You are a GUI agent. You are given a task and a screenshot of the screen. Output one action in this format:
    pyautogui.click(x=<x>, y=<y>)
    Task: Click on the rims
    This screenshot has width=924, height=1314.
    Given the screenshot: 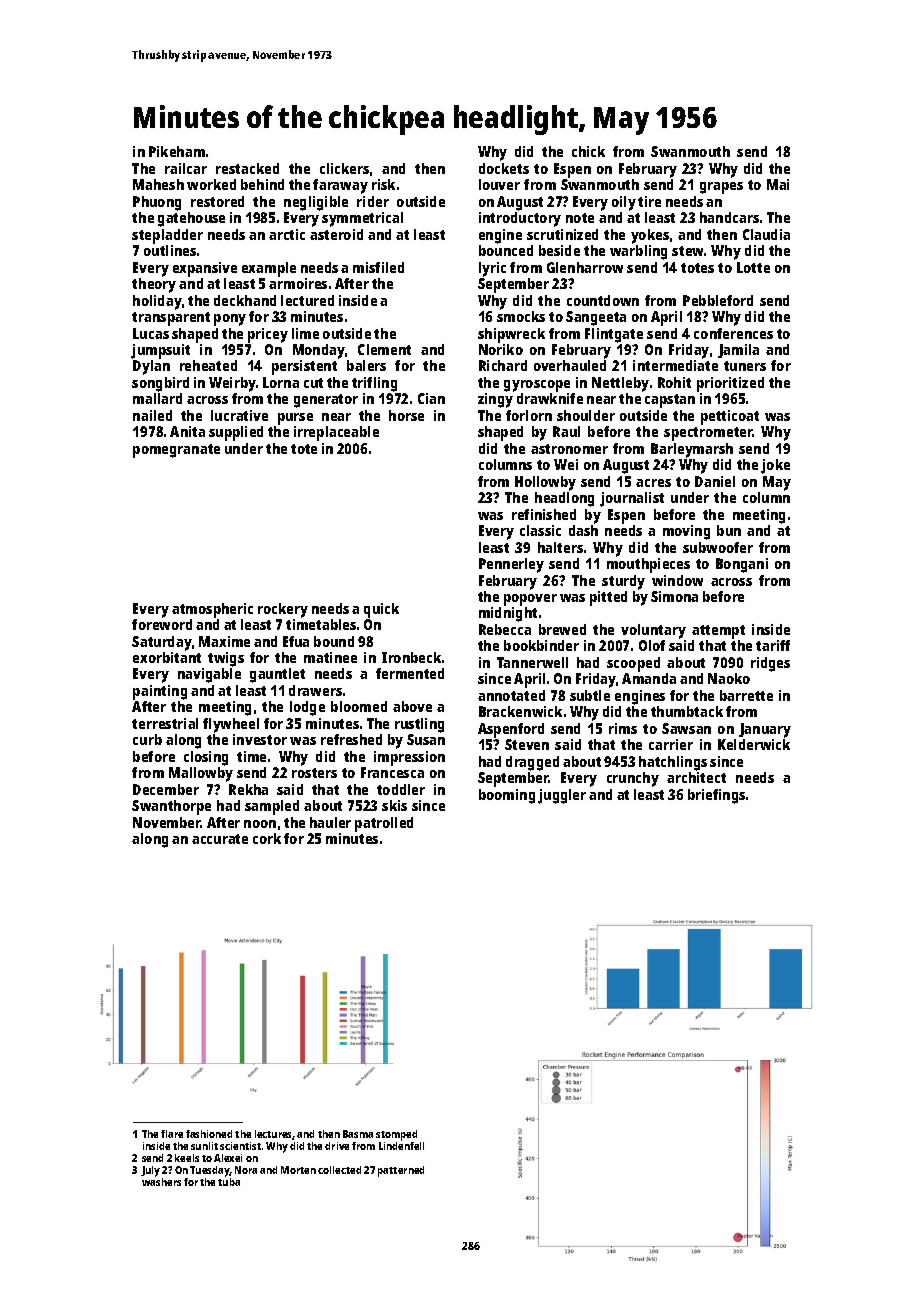 What is the action you would take?
    pyautogui.click(x=623, y=728)
